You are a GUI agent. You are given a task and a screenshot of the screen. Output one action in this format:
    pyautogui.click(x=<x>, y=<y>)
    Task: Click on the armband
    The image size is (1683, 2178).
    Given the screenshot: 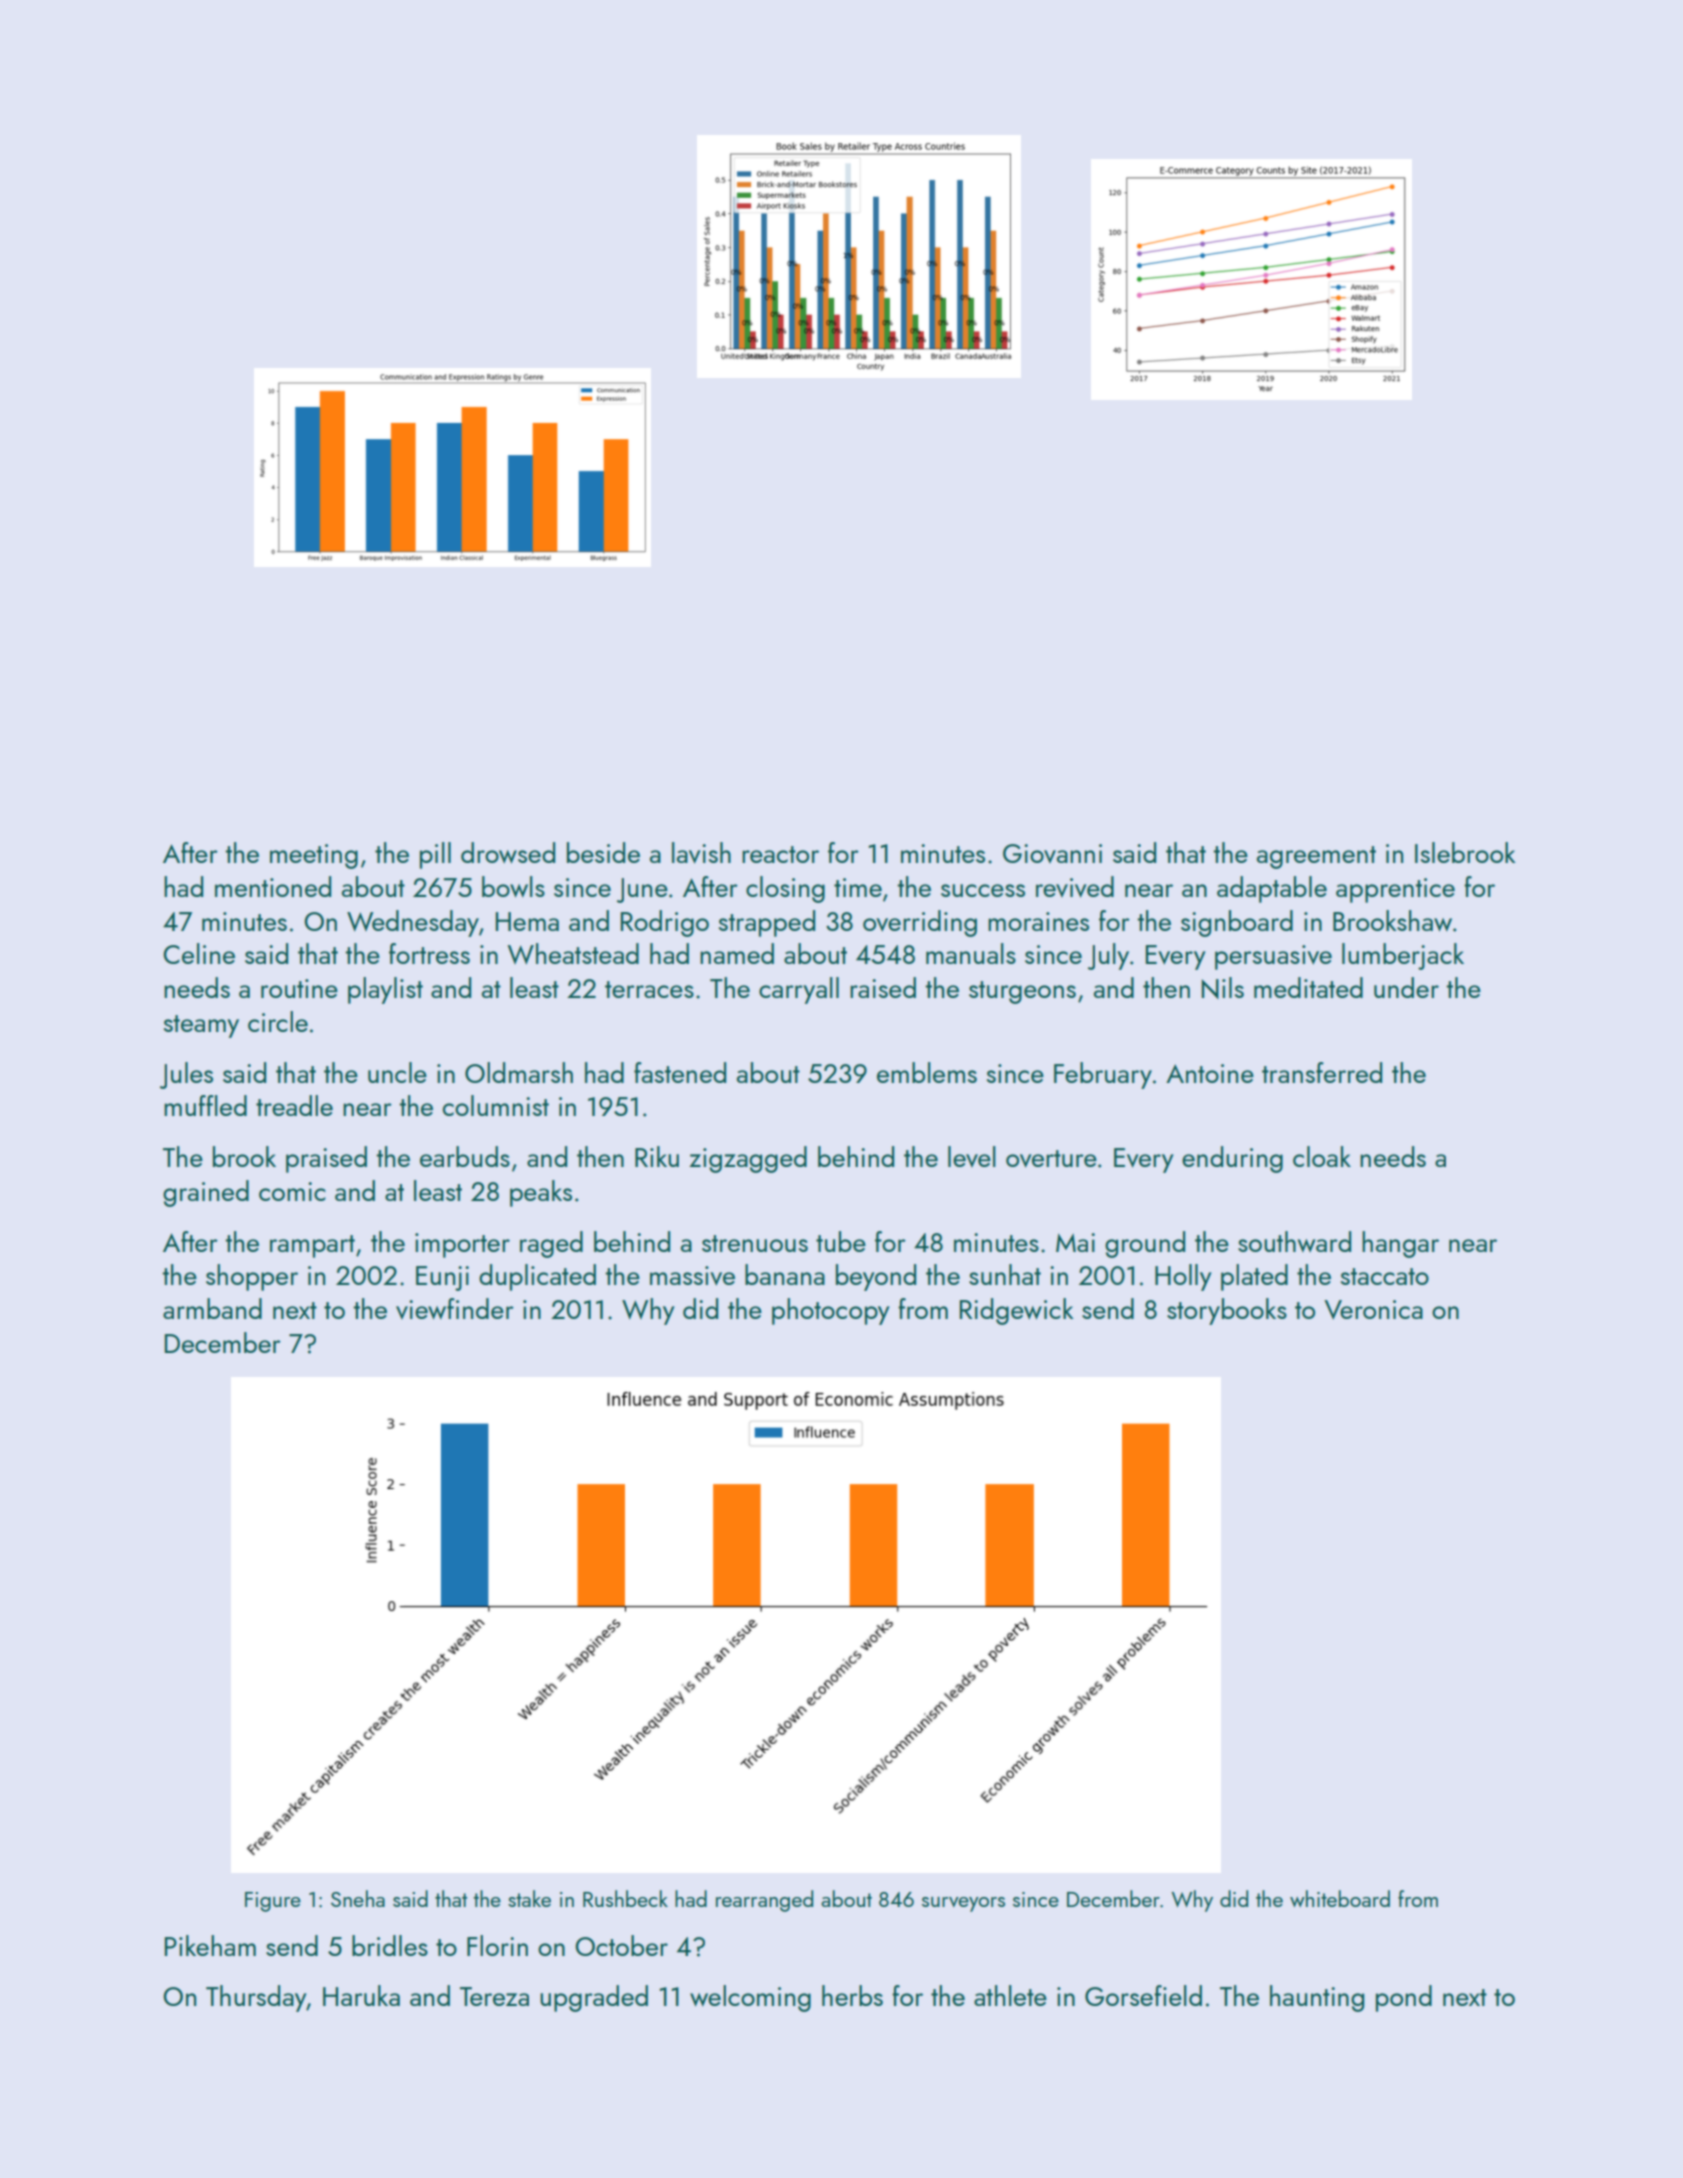 What is the action you would take?
    pyautogui.click(x=212, y=1308)
